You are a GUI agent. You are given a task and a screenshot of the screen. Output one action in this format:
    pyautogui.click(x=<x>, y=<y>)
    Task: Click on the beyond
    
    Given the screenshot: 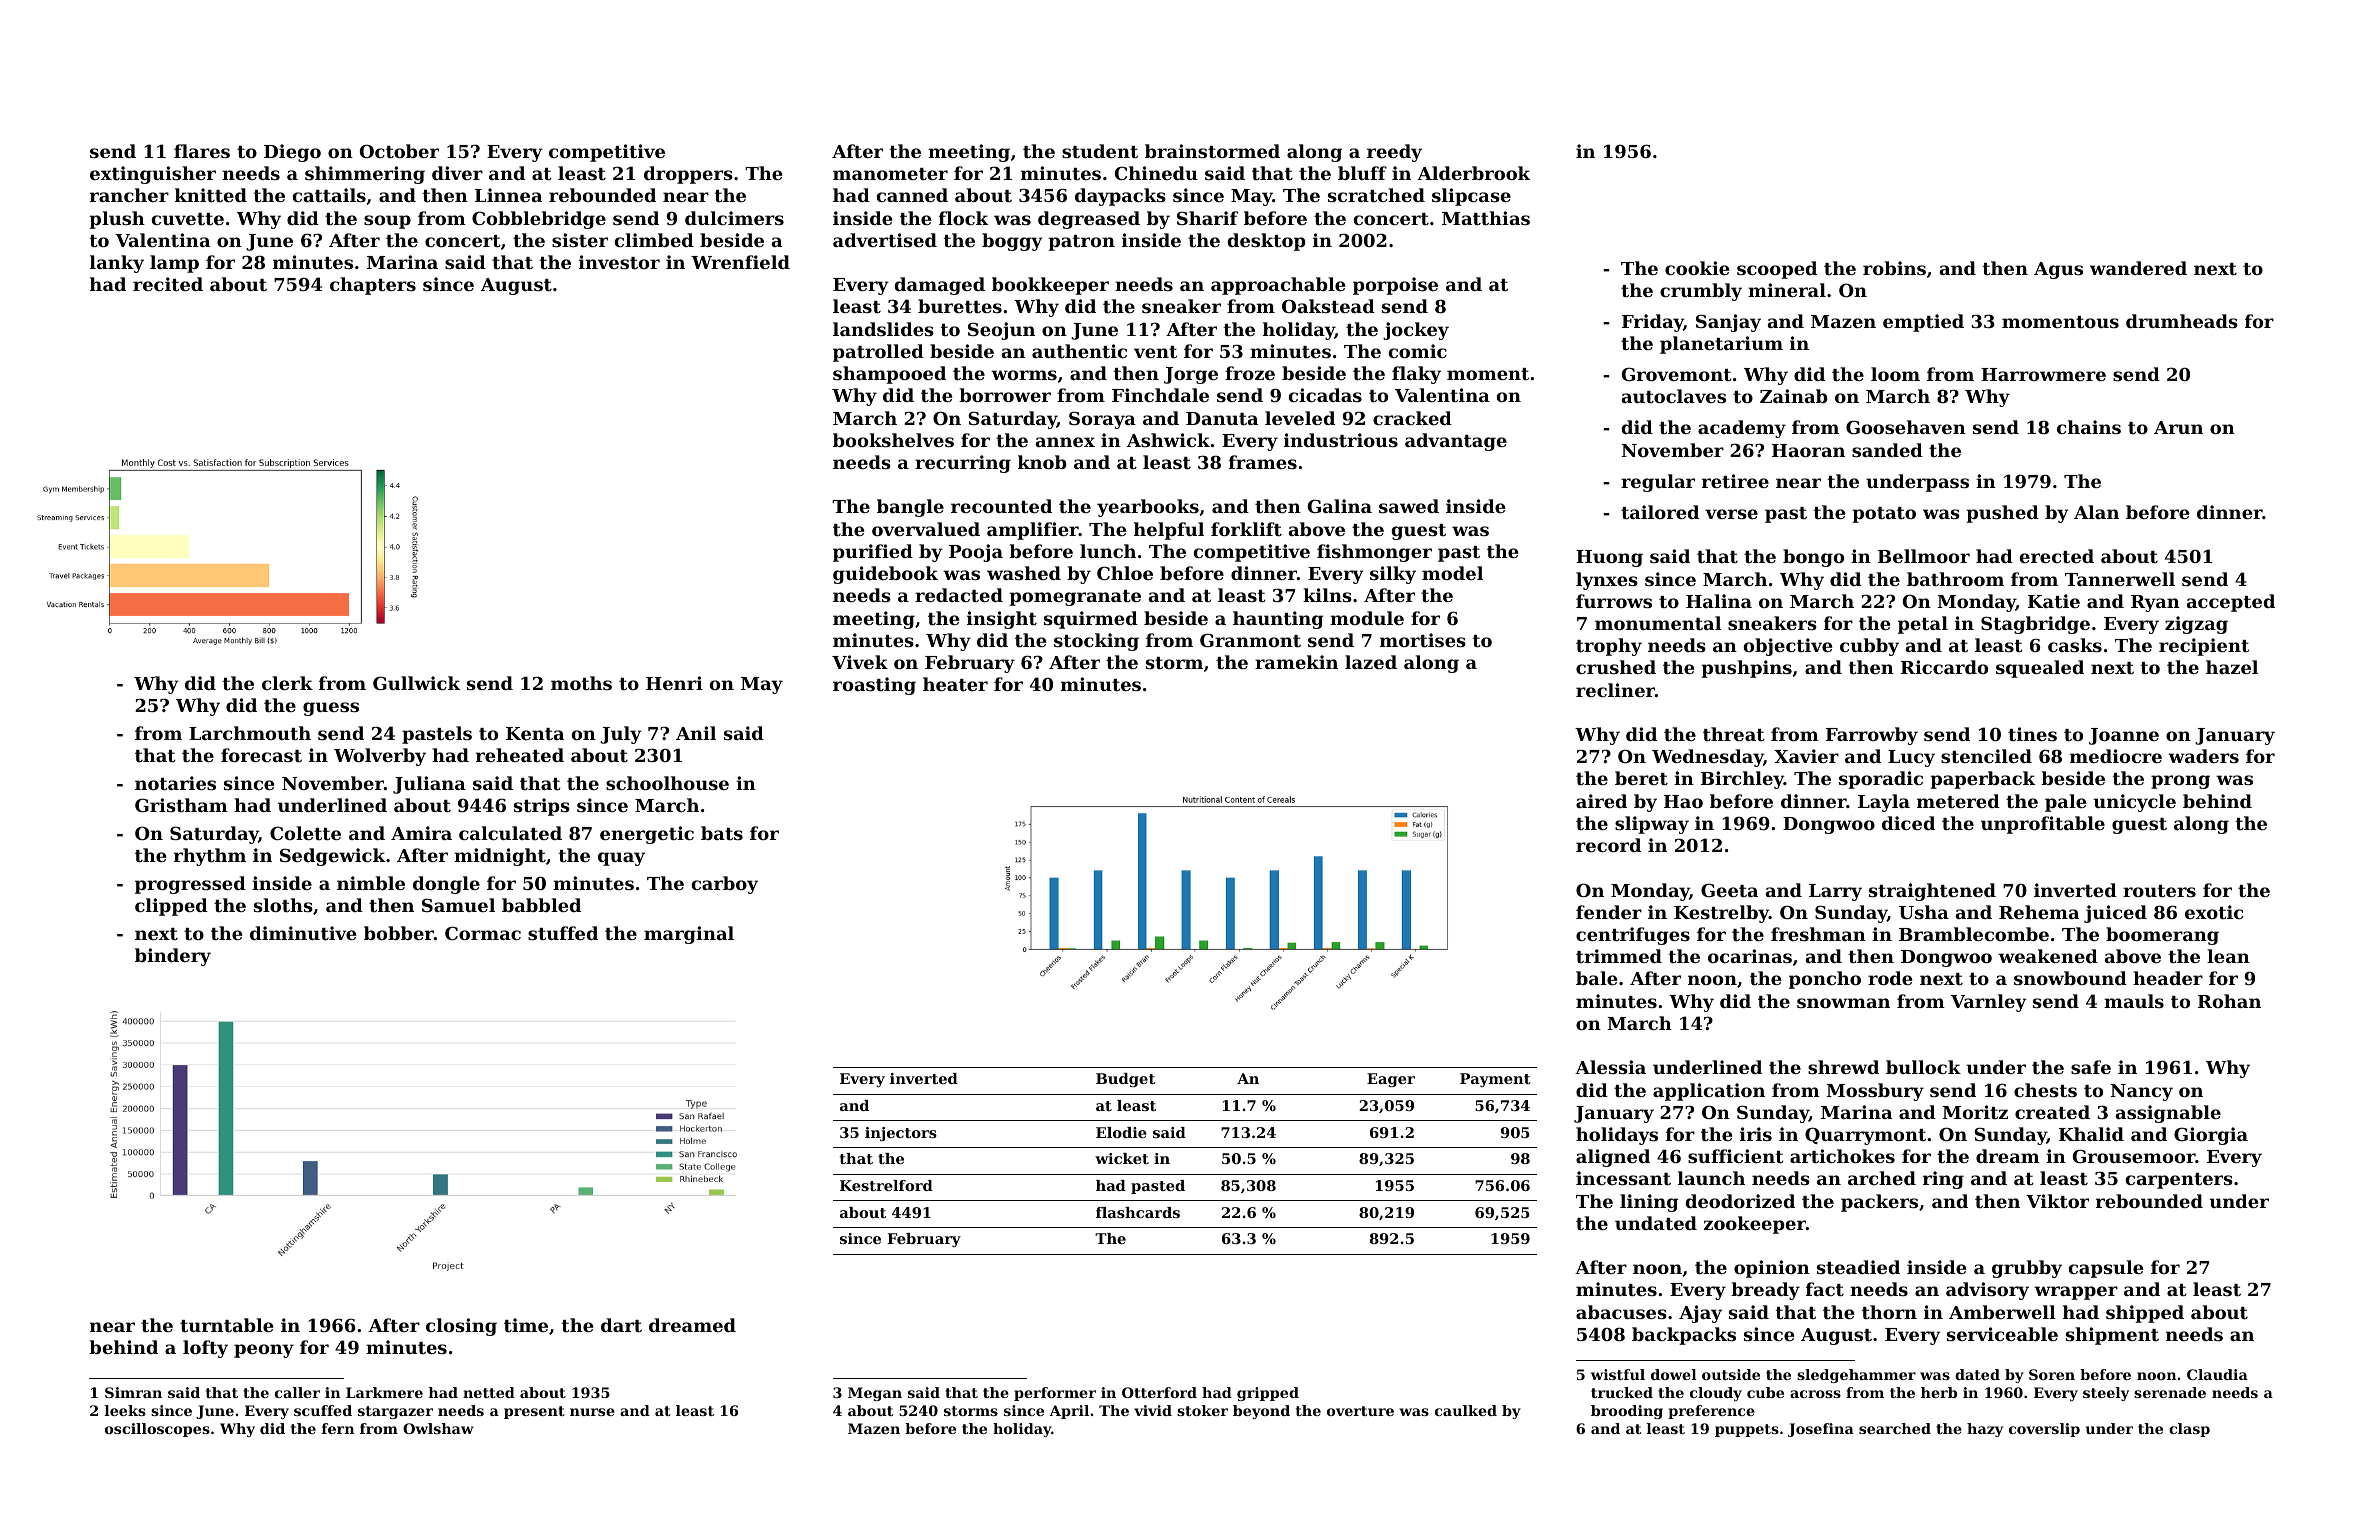 What is the action you would take?
    pyautogui.click(x=1261, y=1412)
